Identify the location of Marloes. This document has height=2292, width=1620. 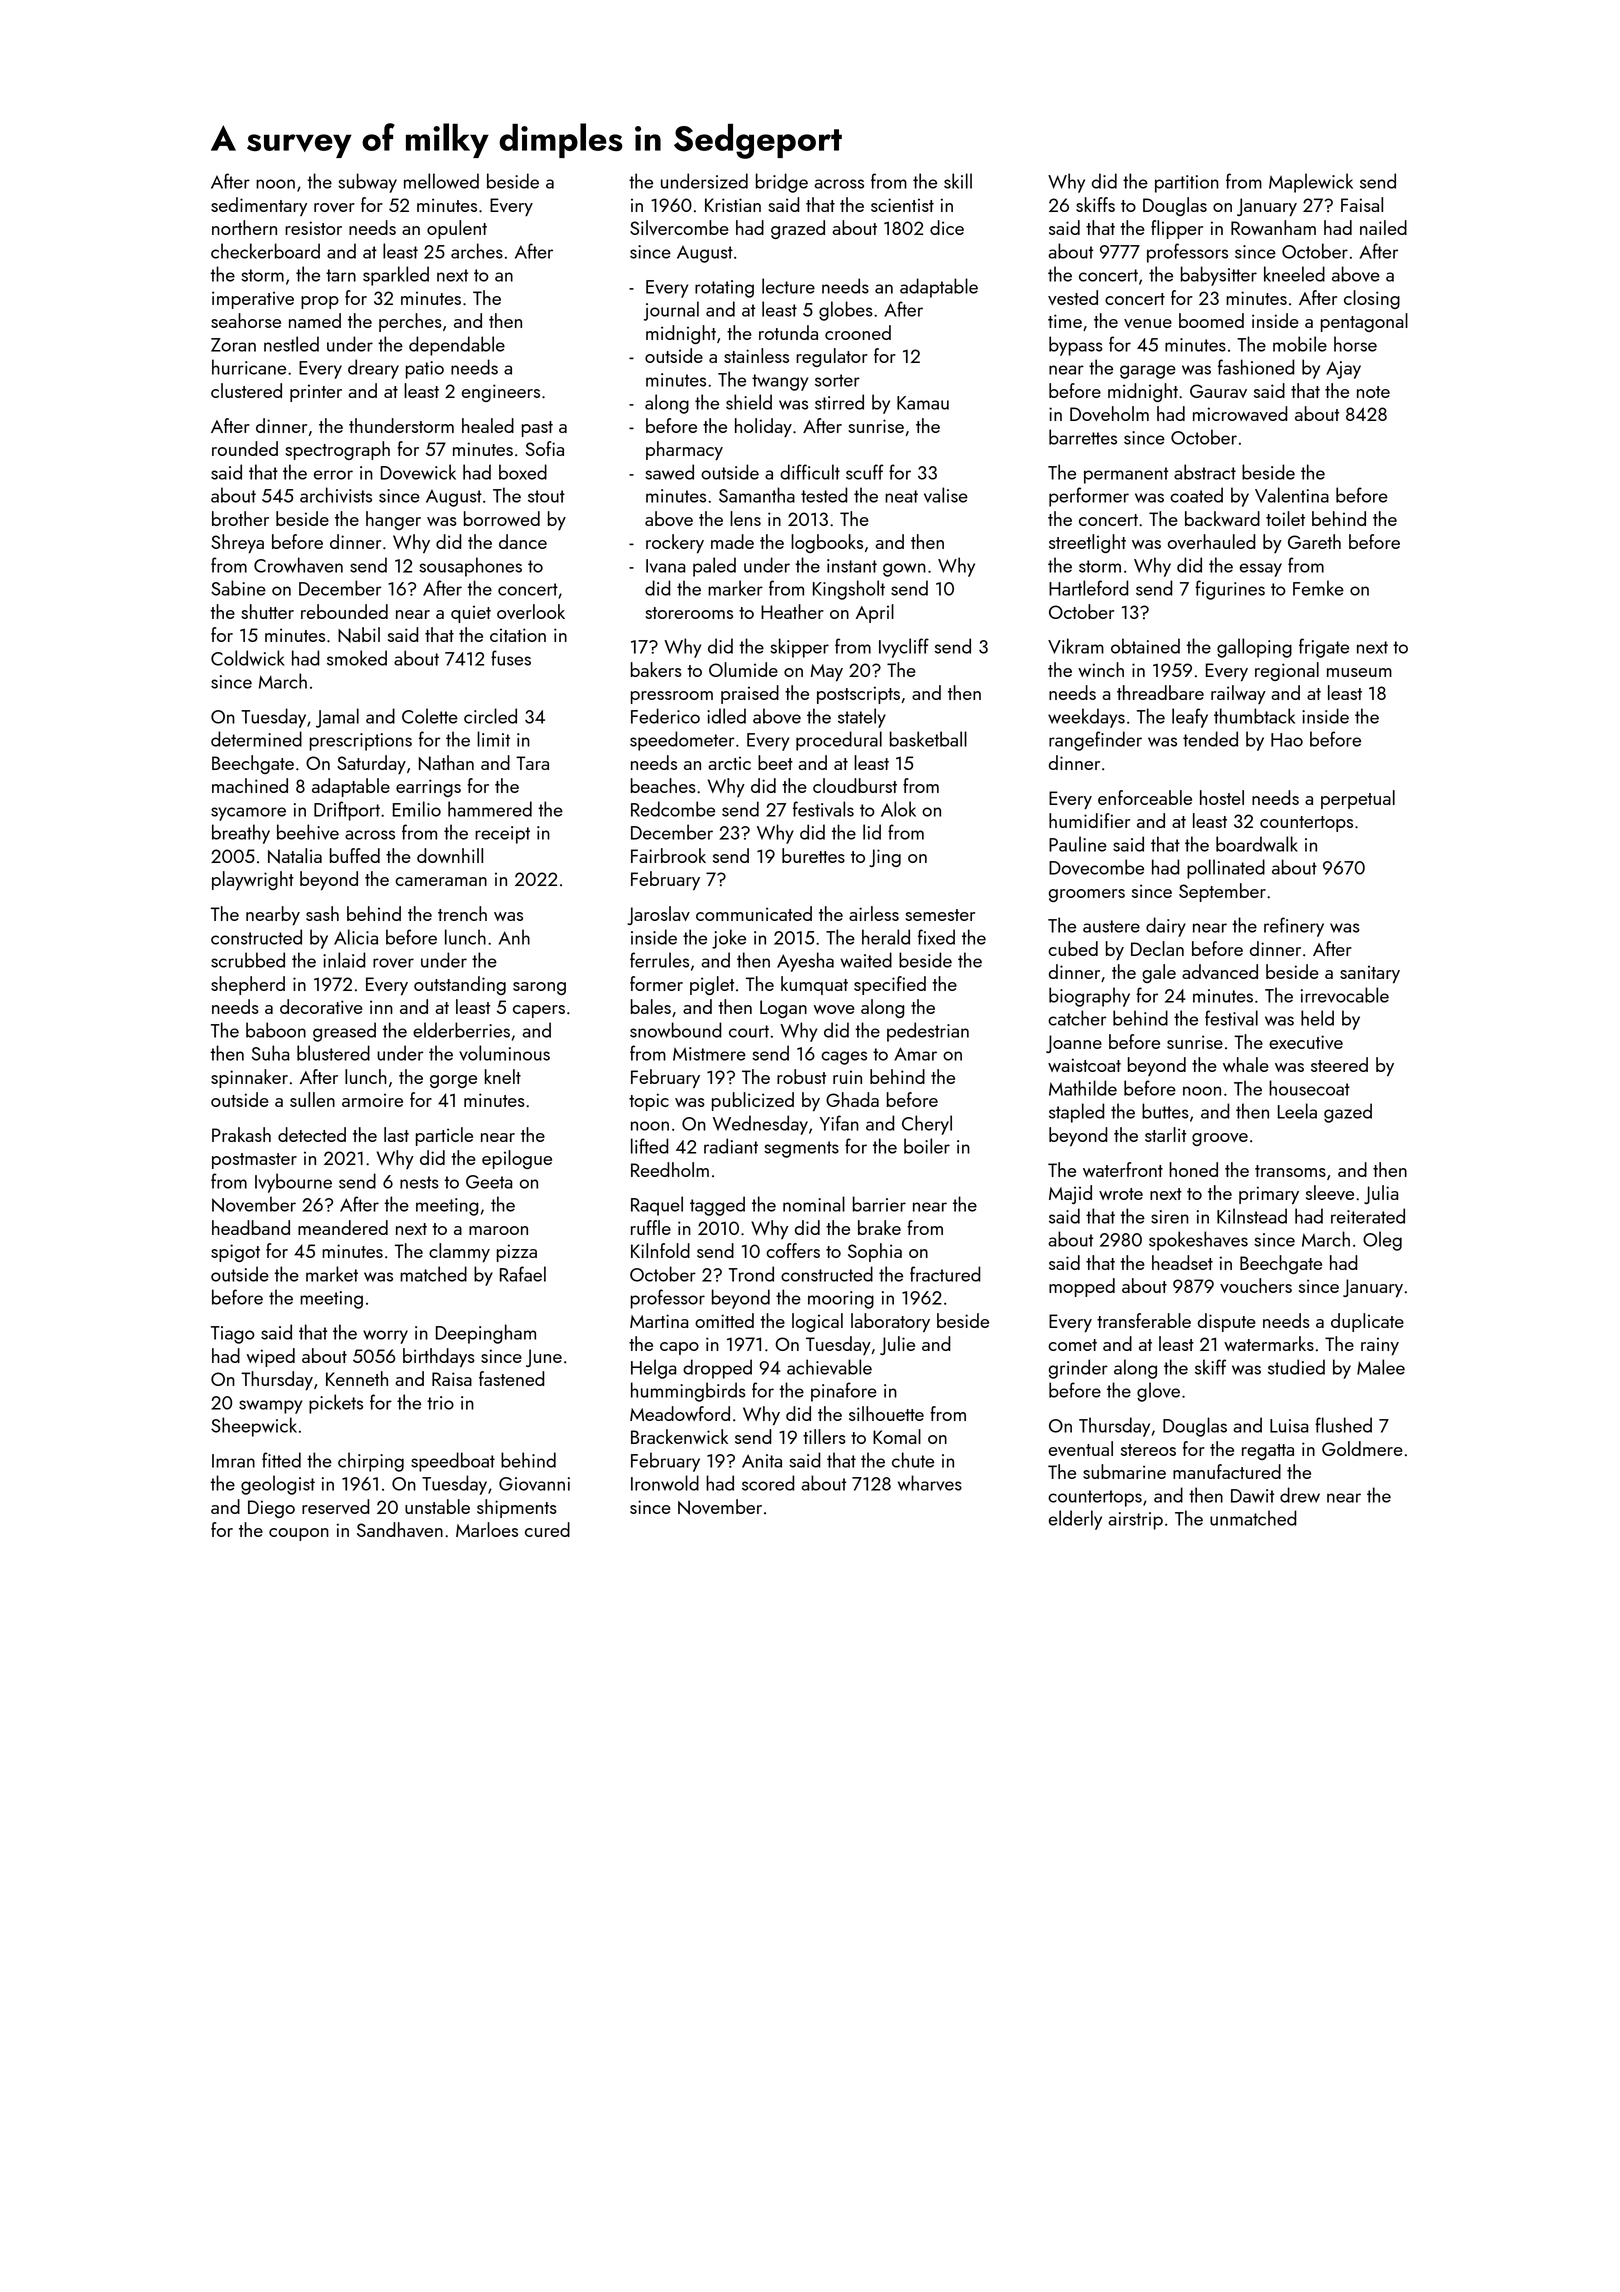
(487, 1529).
